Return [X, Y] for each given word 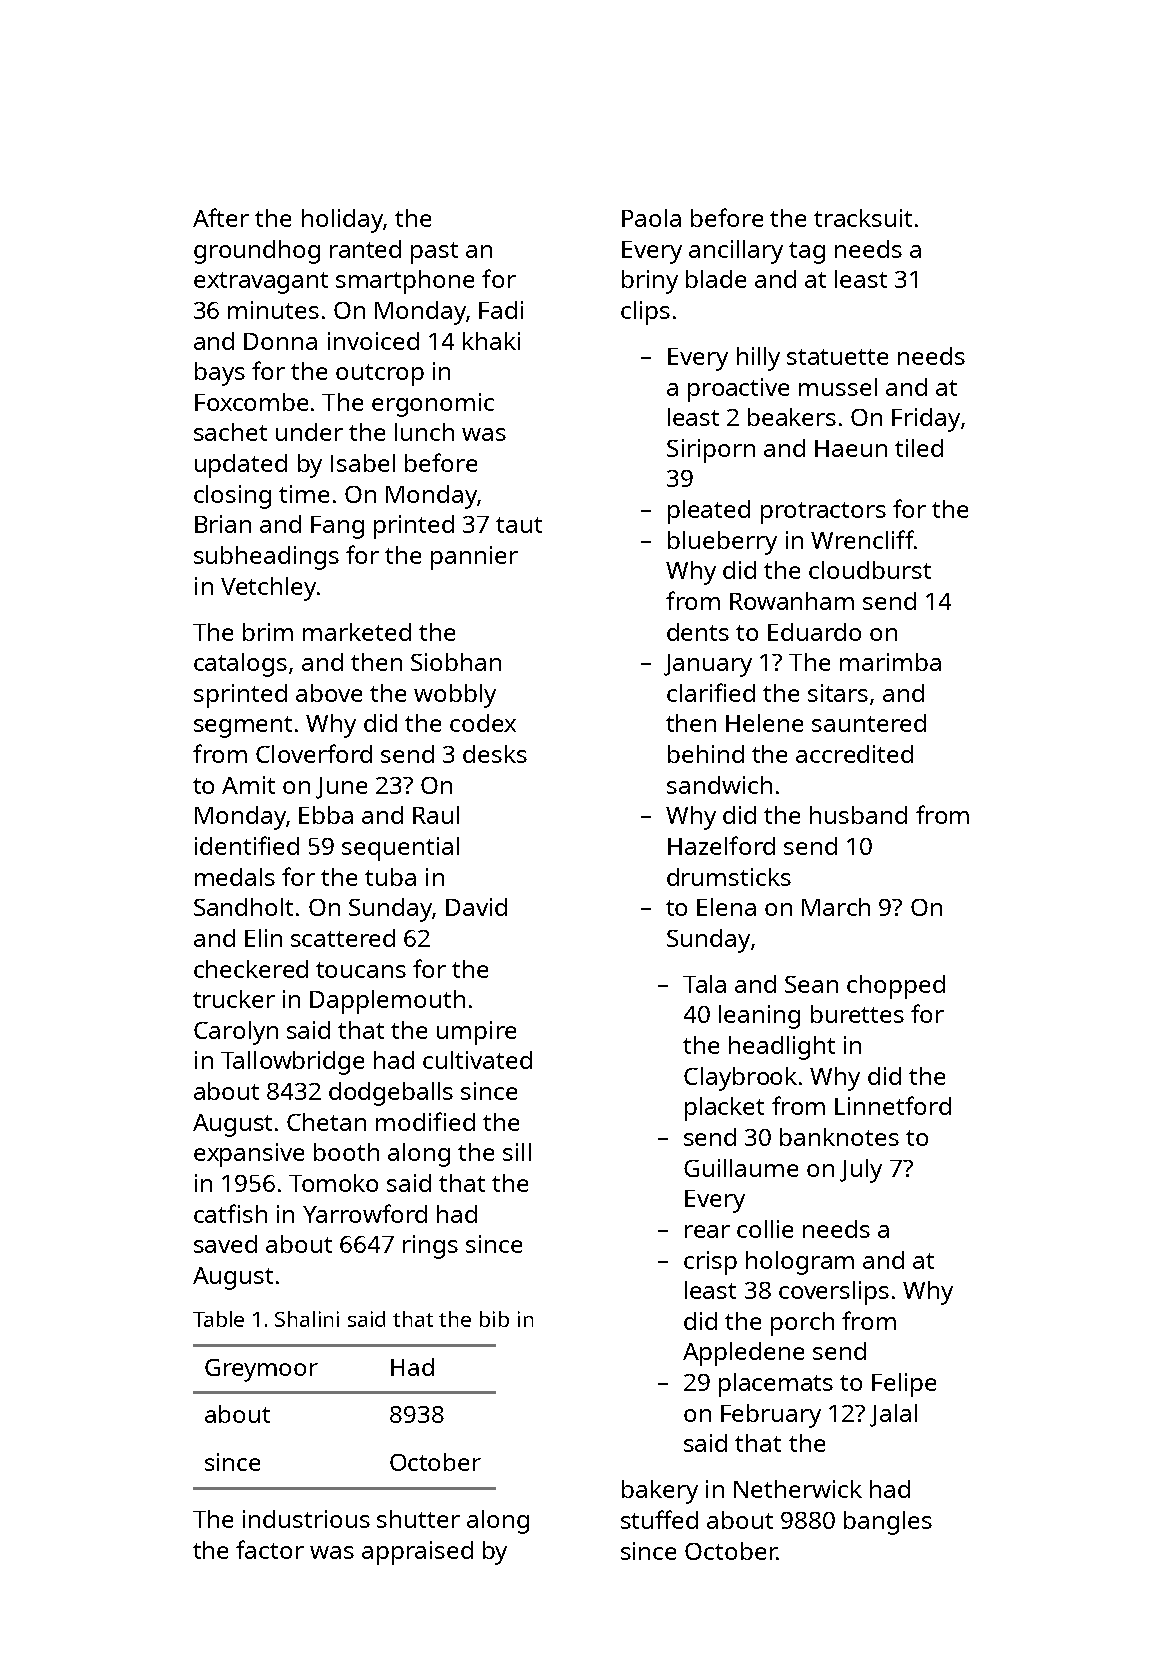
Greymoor [261, 1370]
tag [807, 253]
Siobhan [456, 662]
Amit [248, 785]
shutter [418, 1519]
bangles [888, 1523]
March [836, 907]
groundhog [257, 252]
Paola [651, 218]
